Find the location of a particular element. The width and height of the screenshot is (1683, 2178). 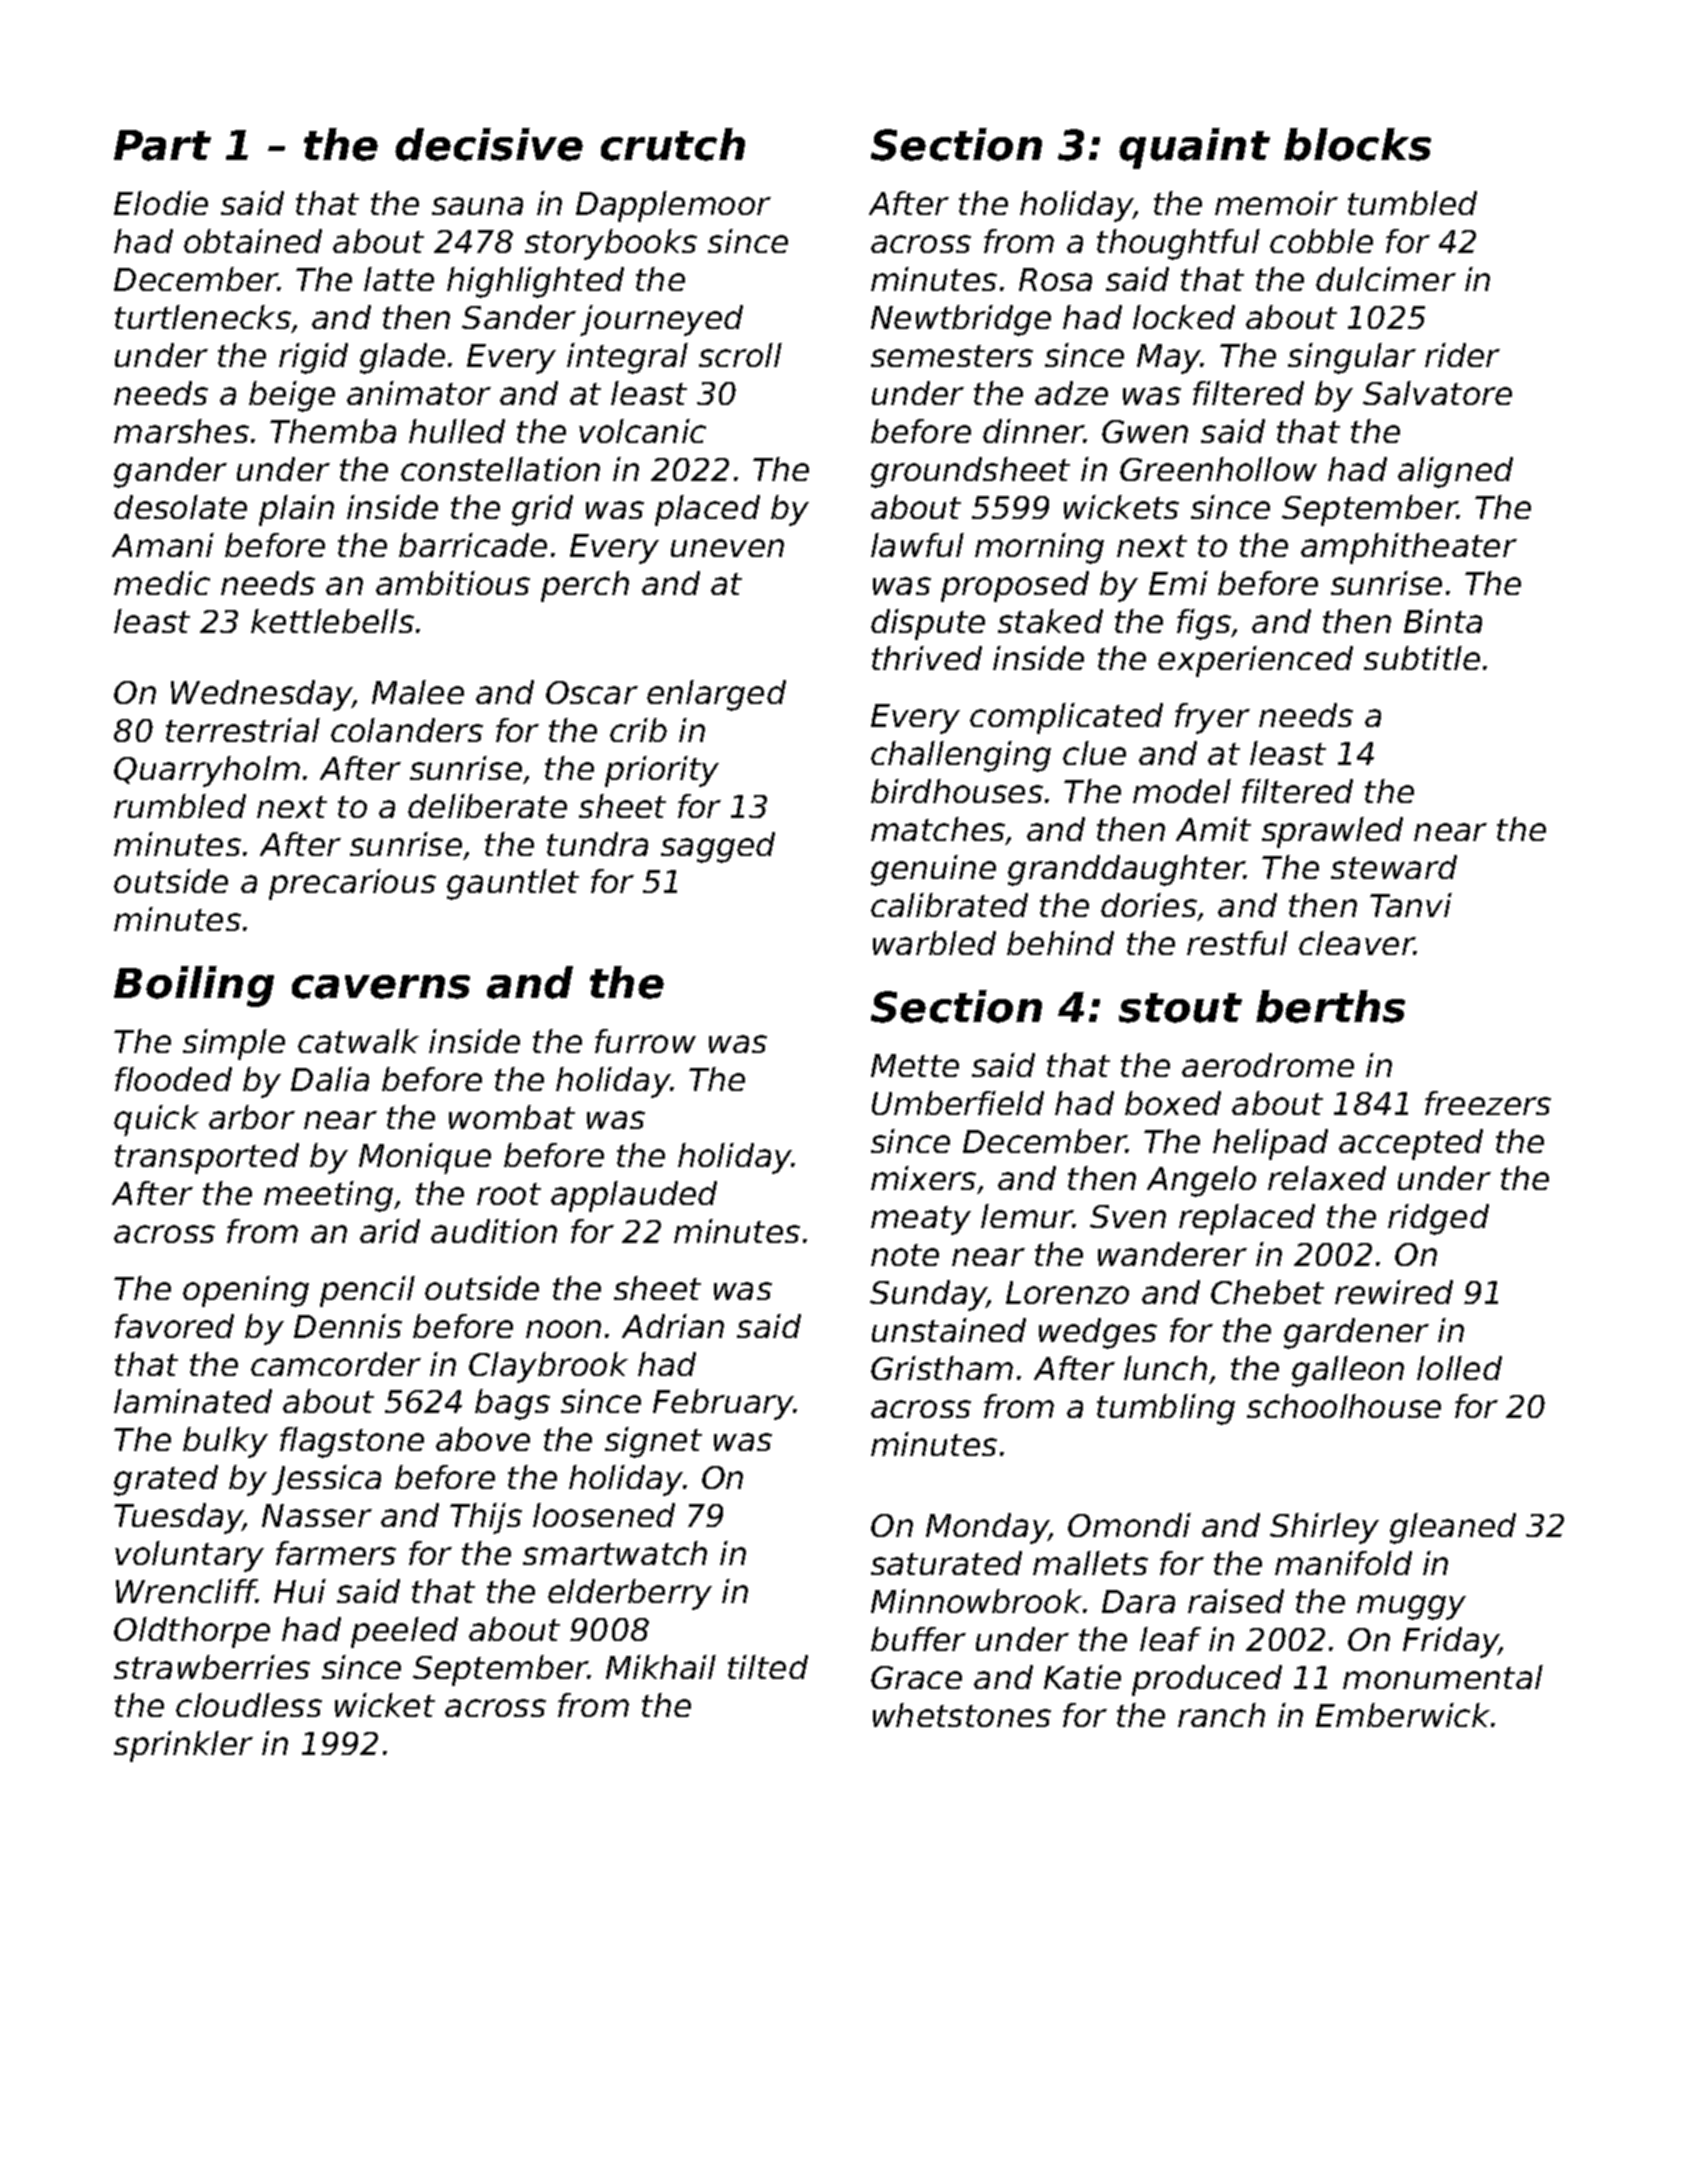

simple is located at coordinates (234, 1044).
